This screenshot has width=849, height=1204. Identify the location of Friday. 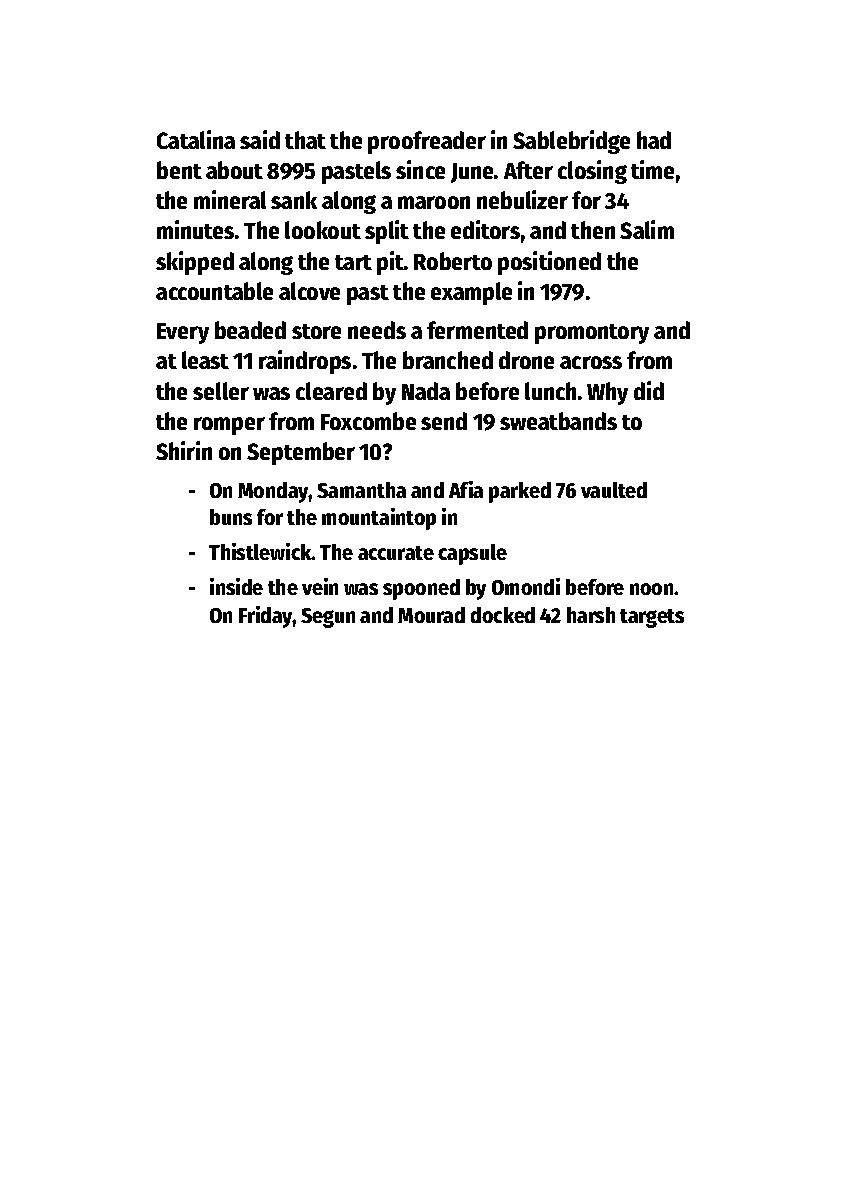
(266, 617).
